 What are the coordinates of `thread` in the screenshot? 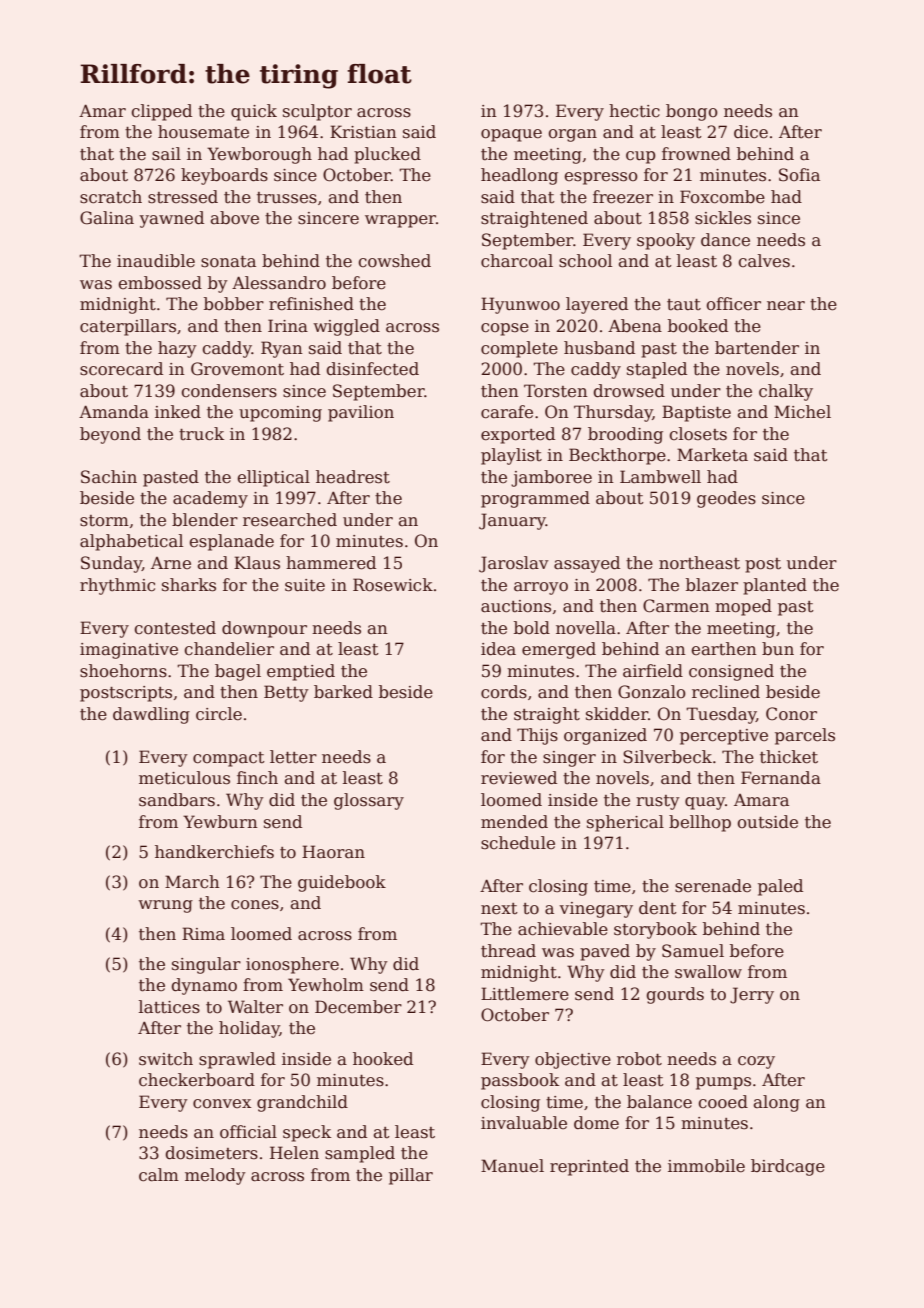 It's located at (508, 951).
